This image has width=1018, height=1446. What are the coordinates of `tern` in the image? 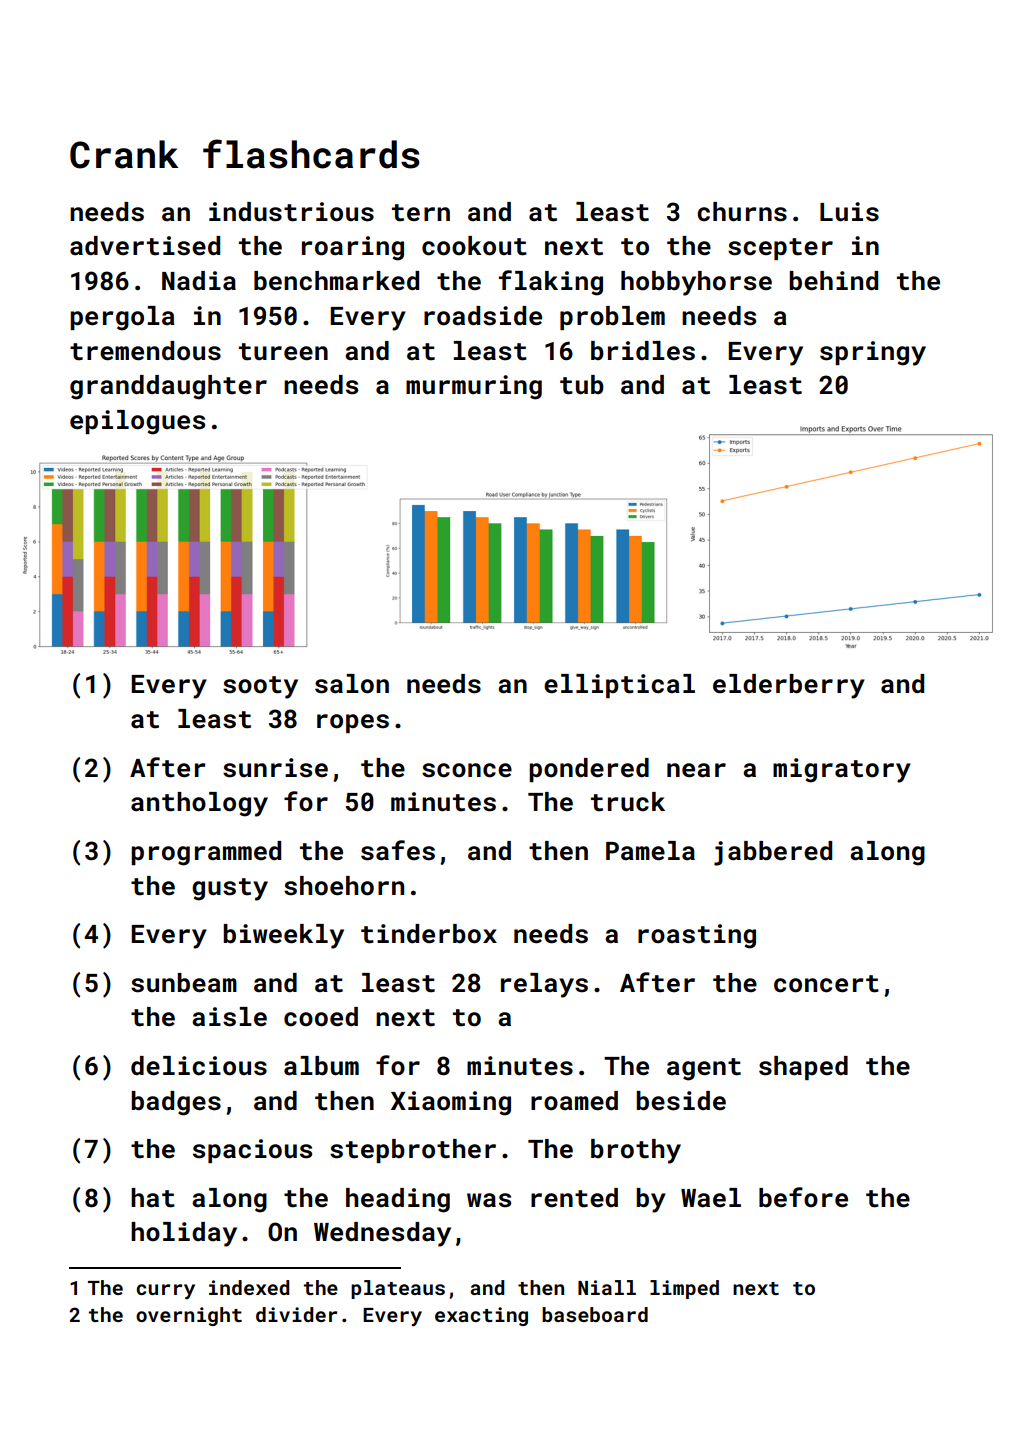 It's located at (421, 213).
